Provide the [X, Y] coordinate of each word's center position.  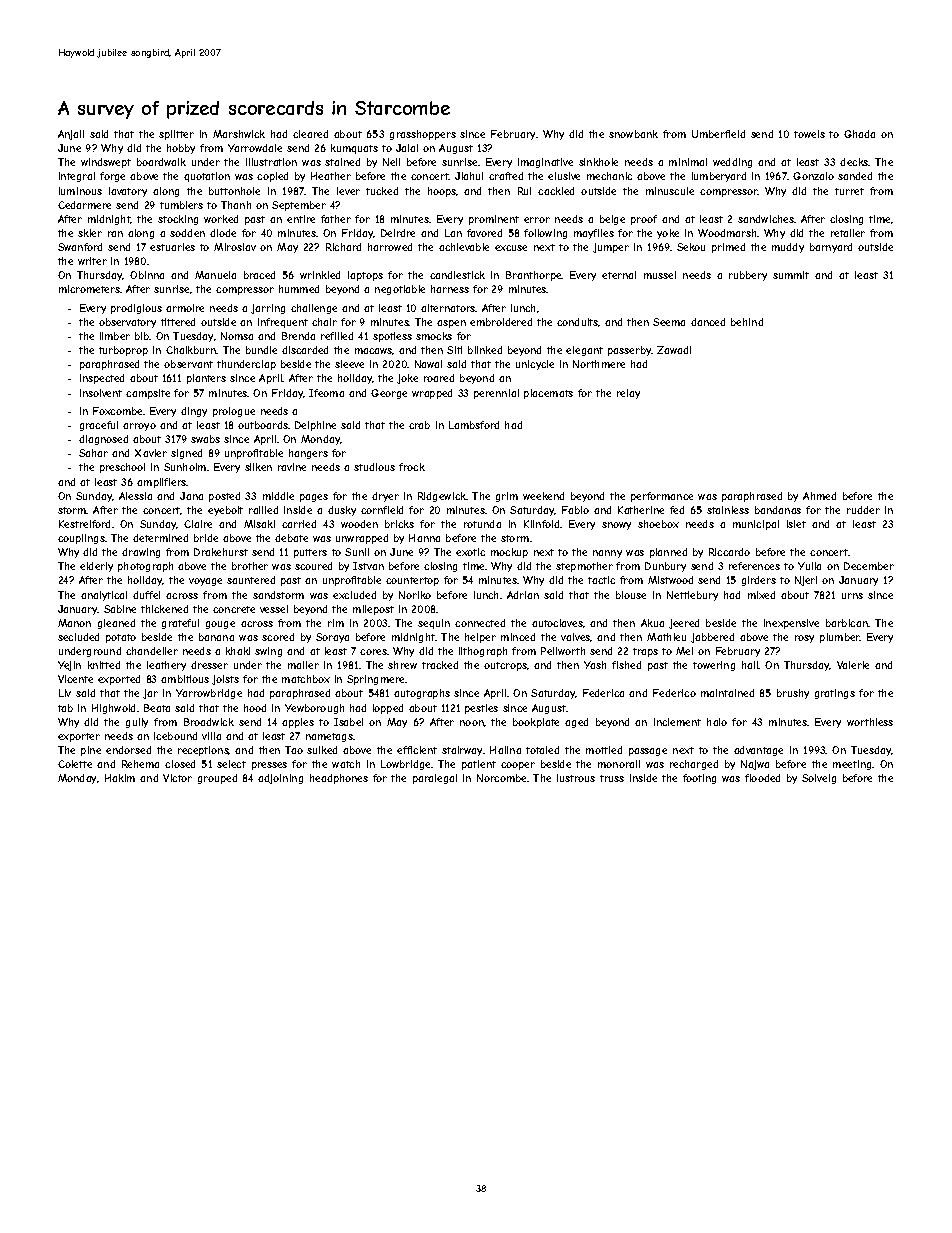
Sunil [357, 552]
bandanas [778, 510]
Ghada [859, 134]
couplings [81, 539]
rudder [863, 510]
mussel [660, 275]
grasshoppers [423, 135]
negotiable [400, 290]
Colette [75, 764]
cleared [310, 134]
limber [115, 336]
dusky [342, 511]
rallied [263, 510]
